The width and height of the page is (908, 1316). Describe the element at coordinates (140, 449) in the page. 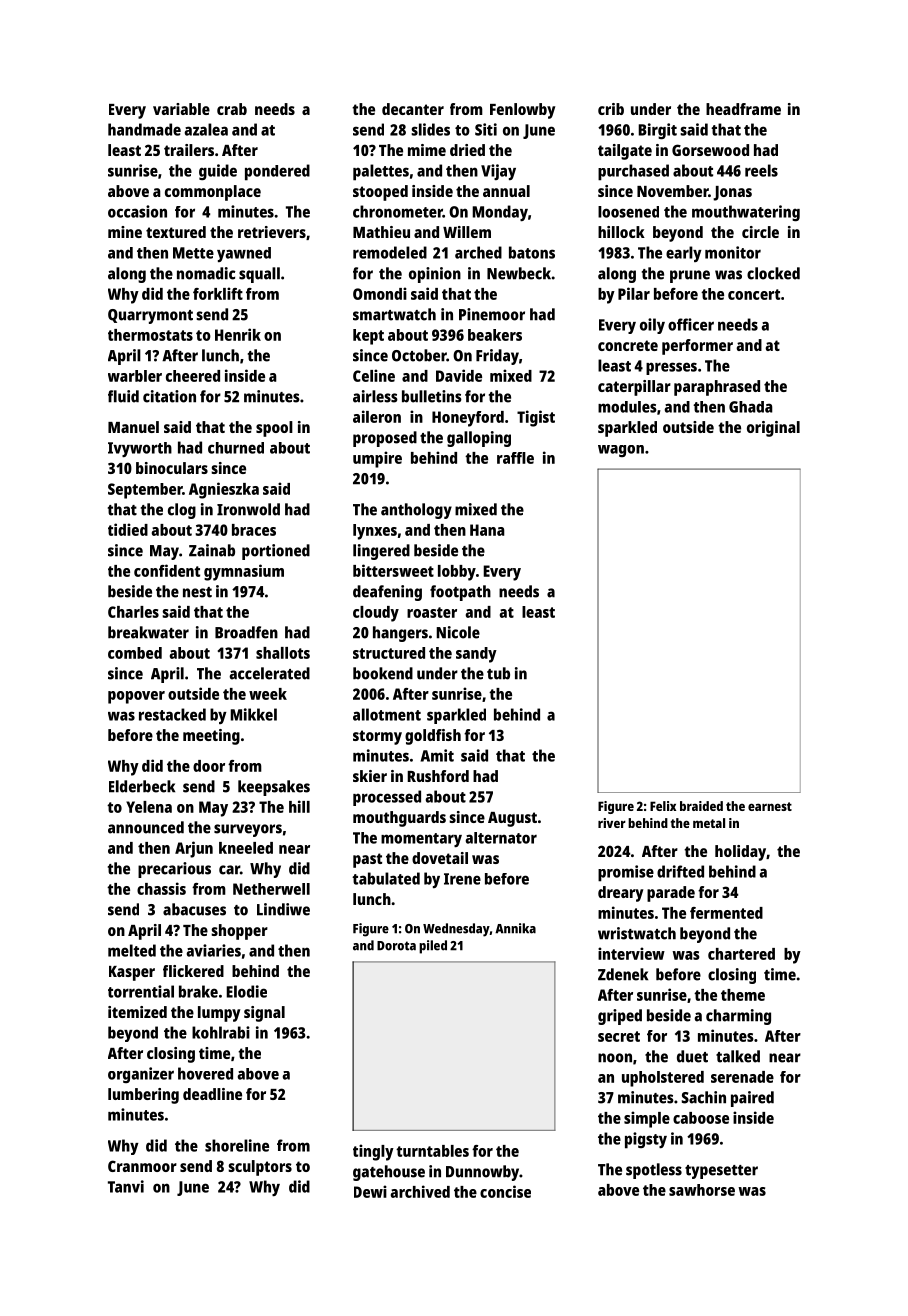

I see `Ivyworth` at that location.
